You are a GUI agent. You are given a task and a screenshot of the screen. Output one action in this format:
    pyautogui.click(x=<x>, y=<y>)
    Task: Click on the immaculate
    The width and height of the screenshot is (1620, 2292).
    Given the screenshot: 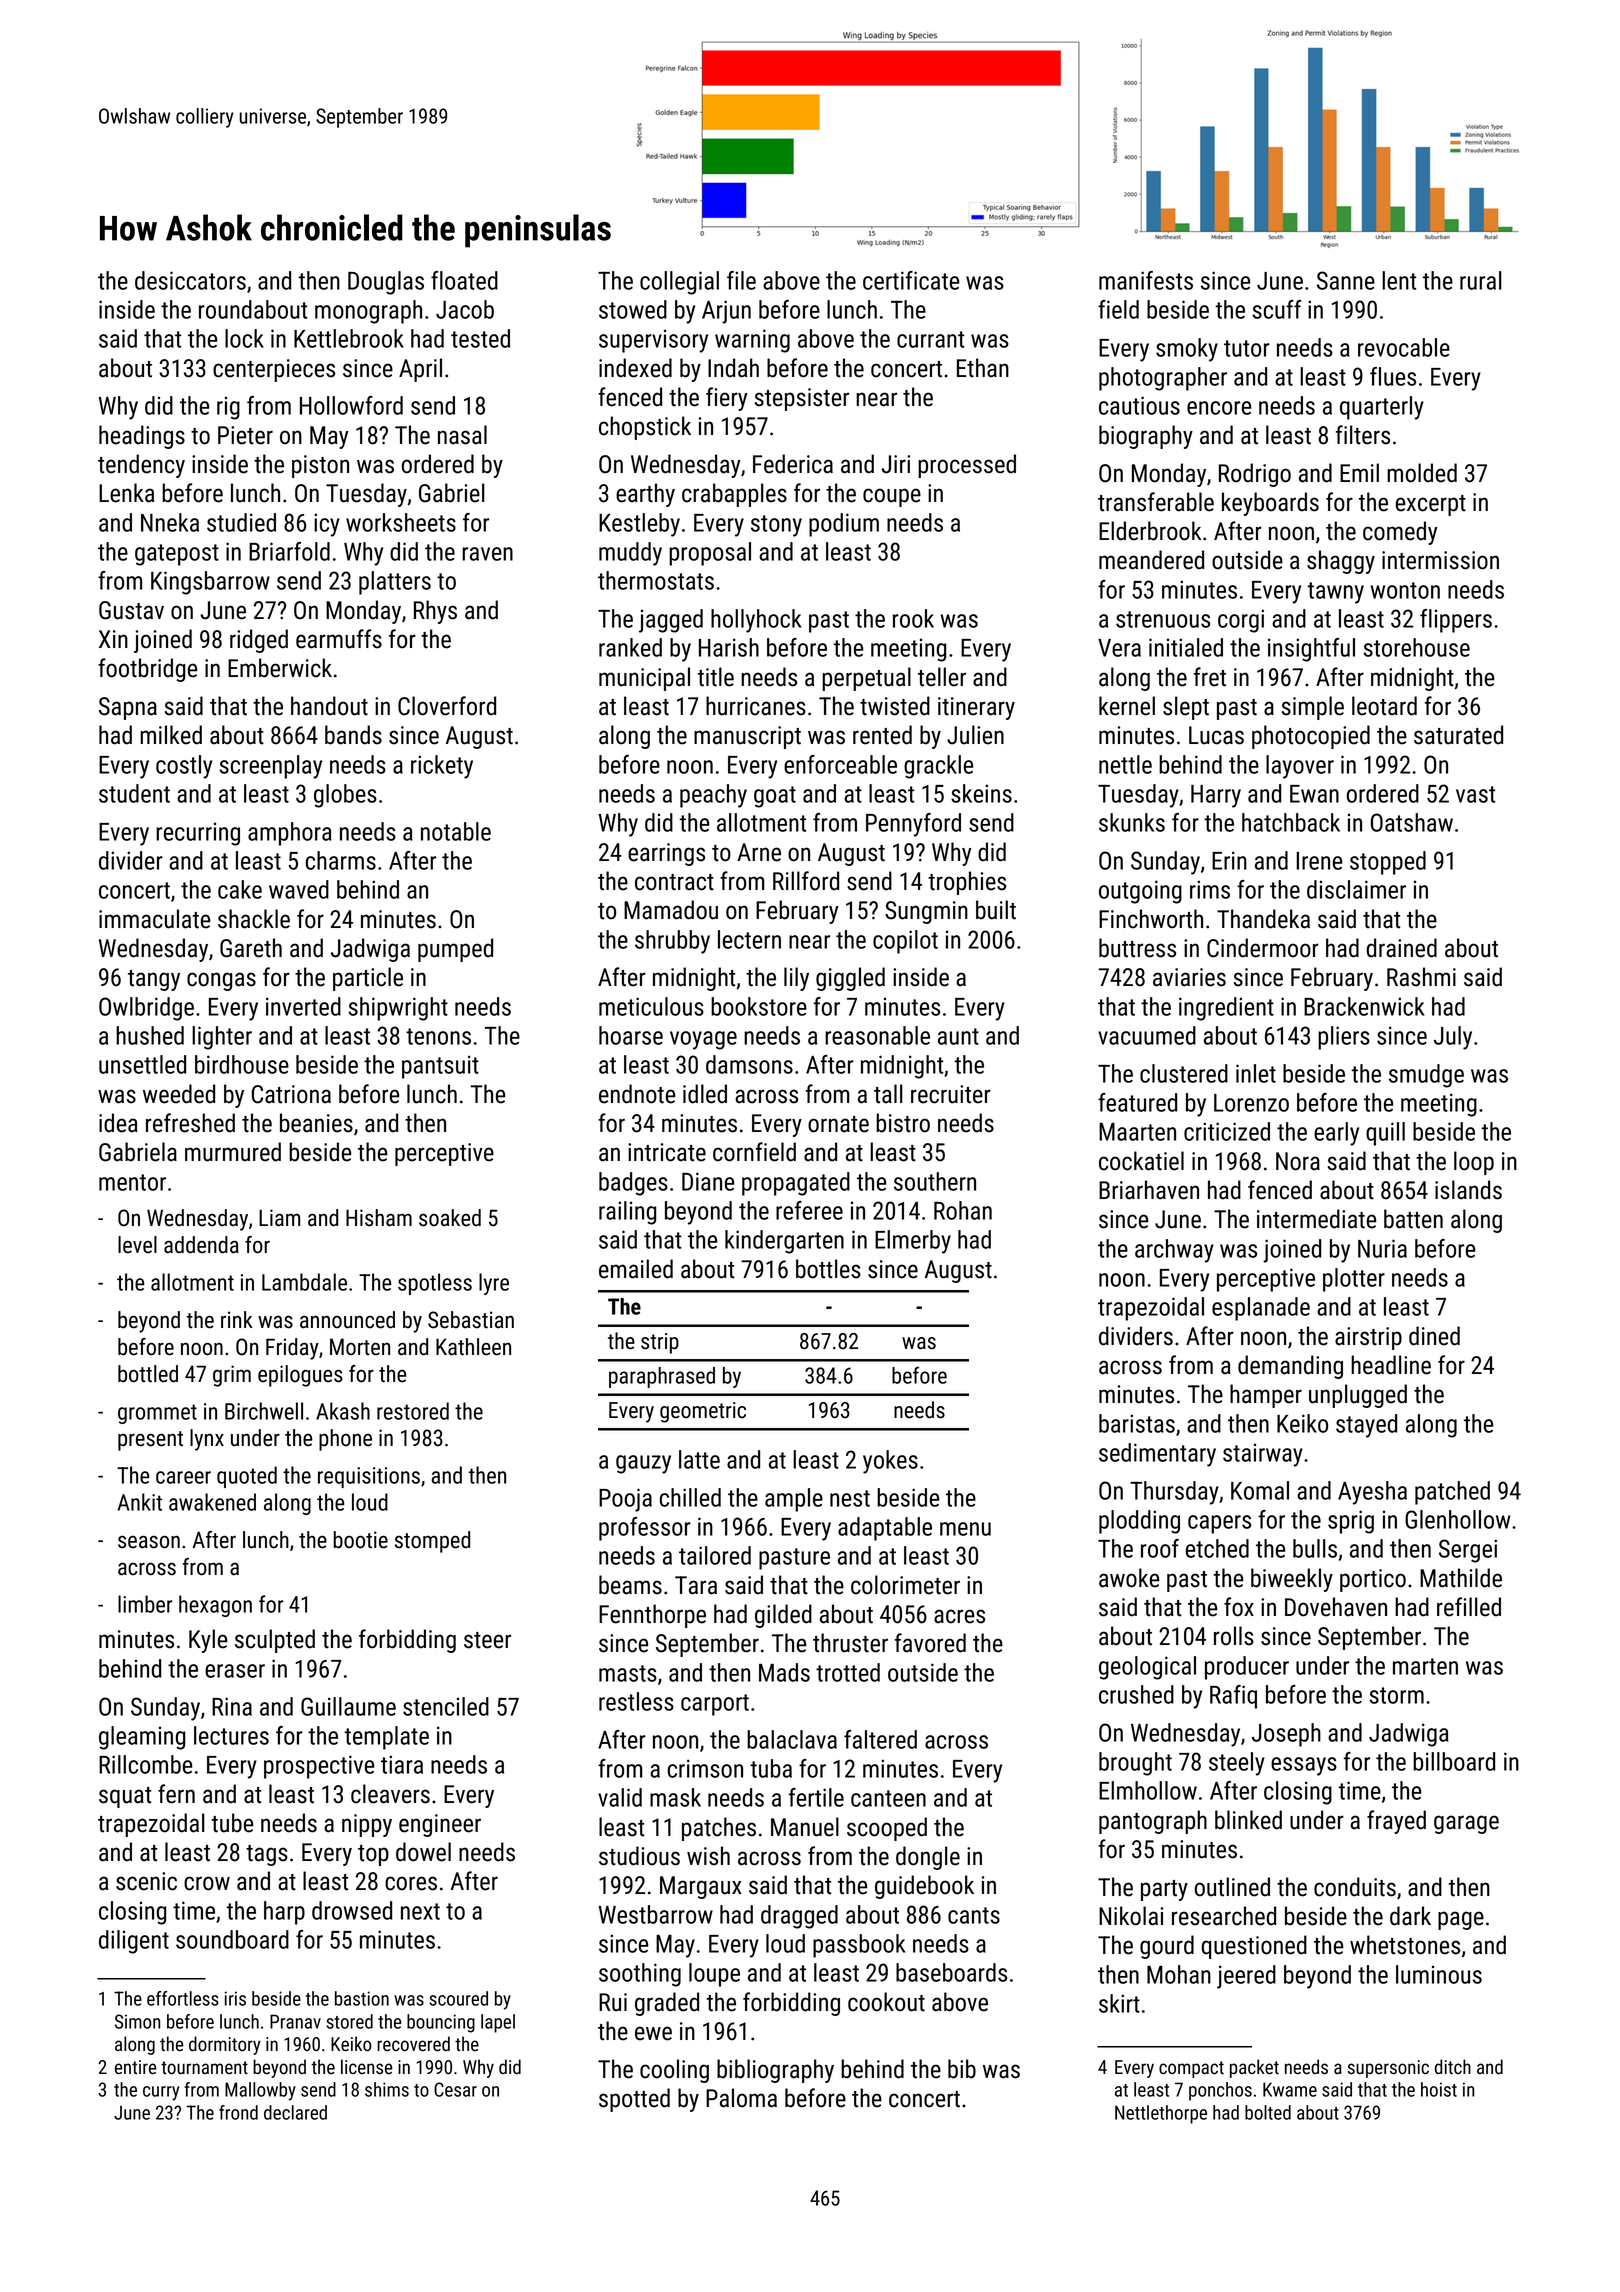 What is the action you would take?
    pyautogui.click(x=154, y=919)
